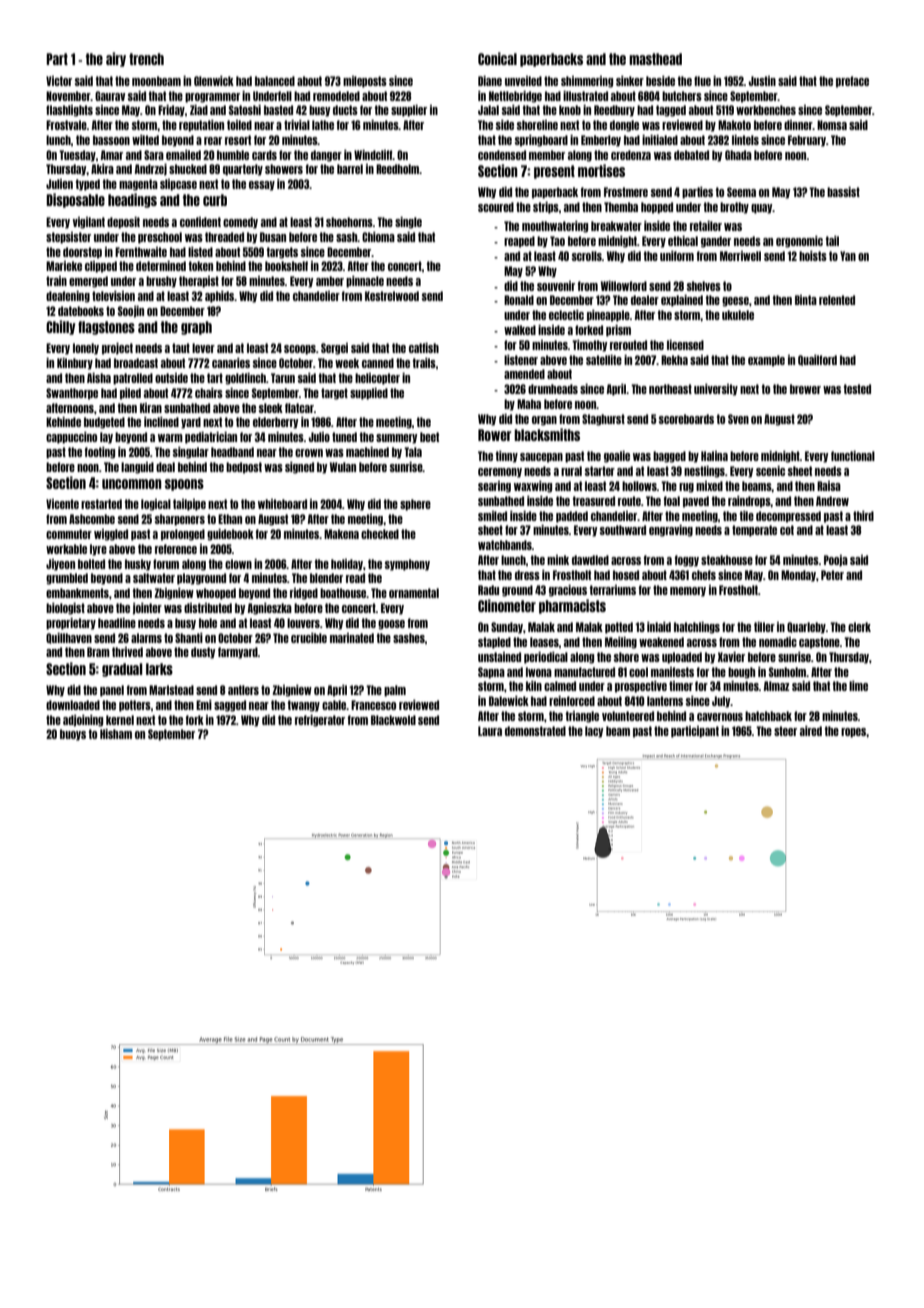 The height and width of the image is (1308, 924). What do you see at coordinates (843, 192) in the image?
I see `bassist` at bounding box center [843, 192].
